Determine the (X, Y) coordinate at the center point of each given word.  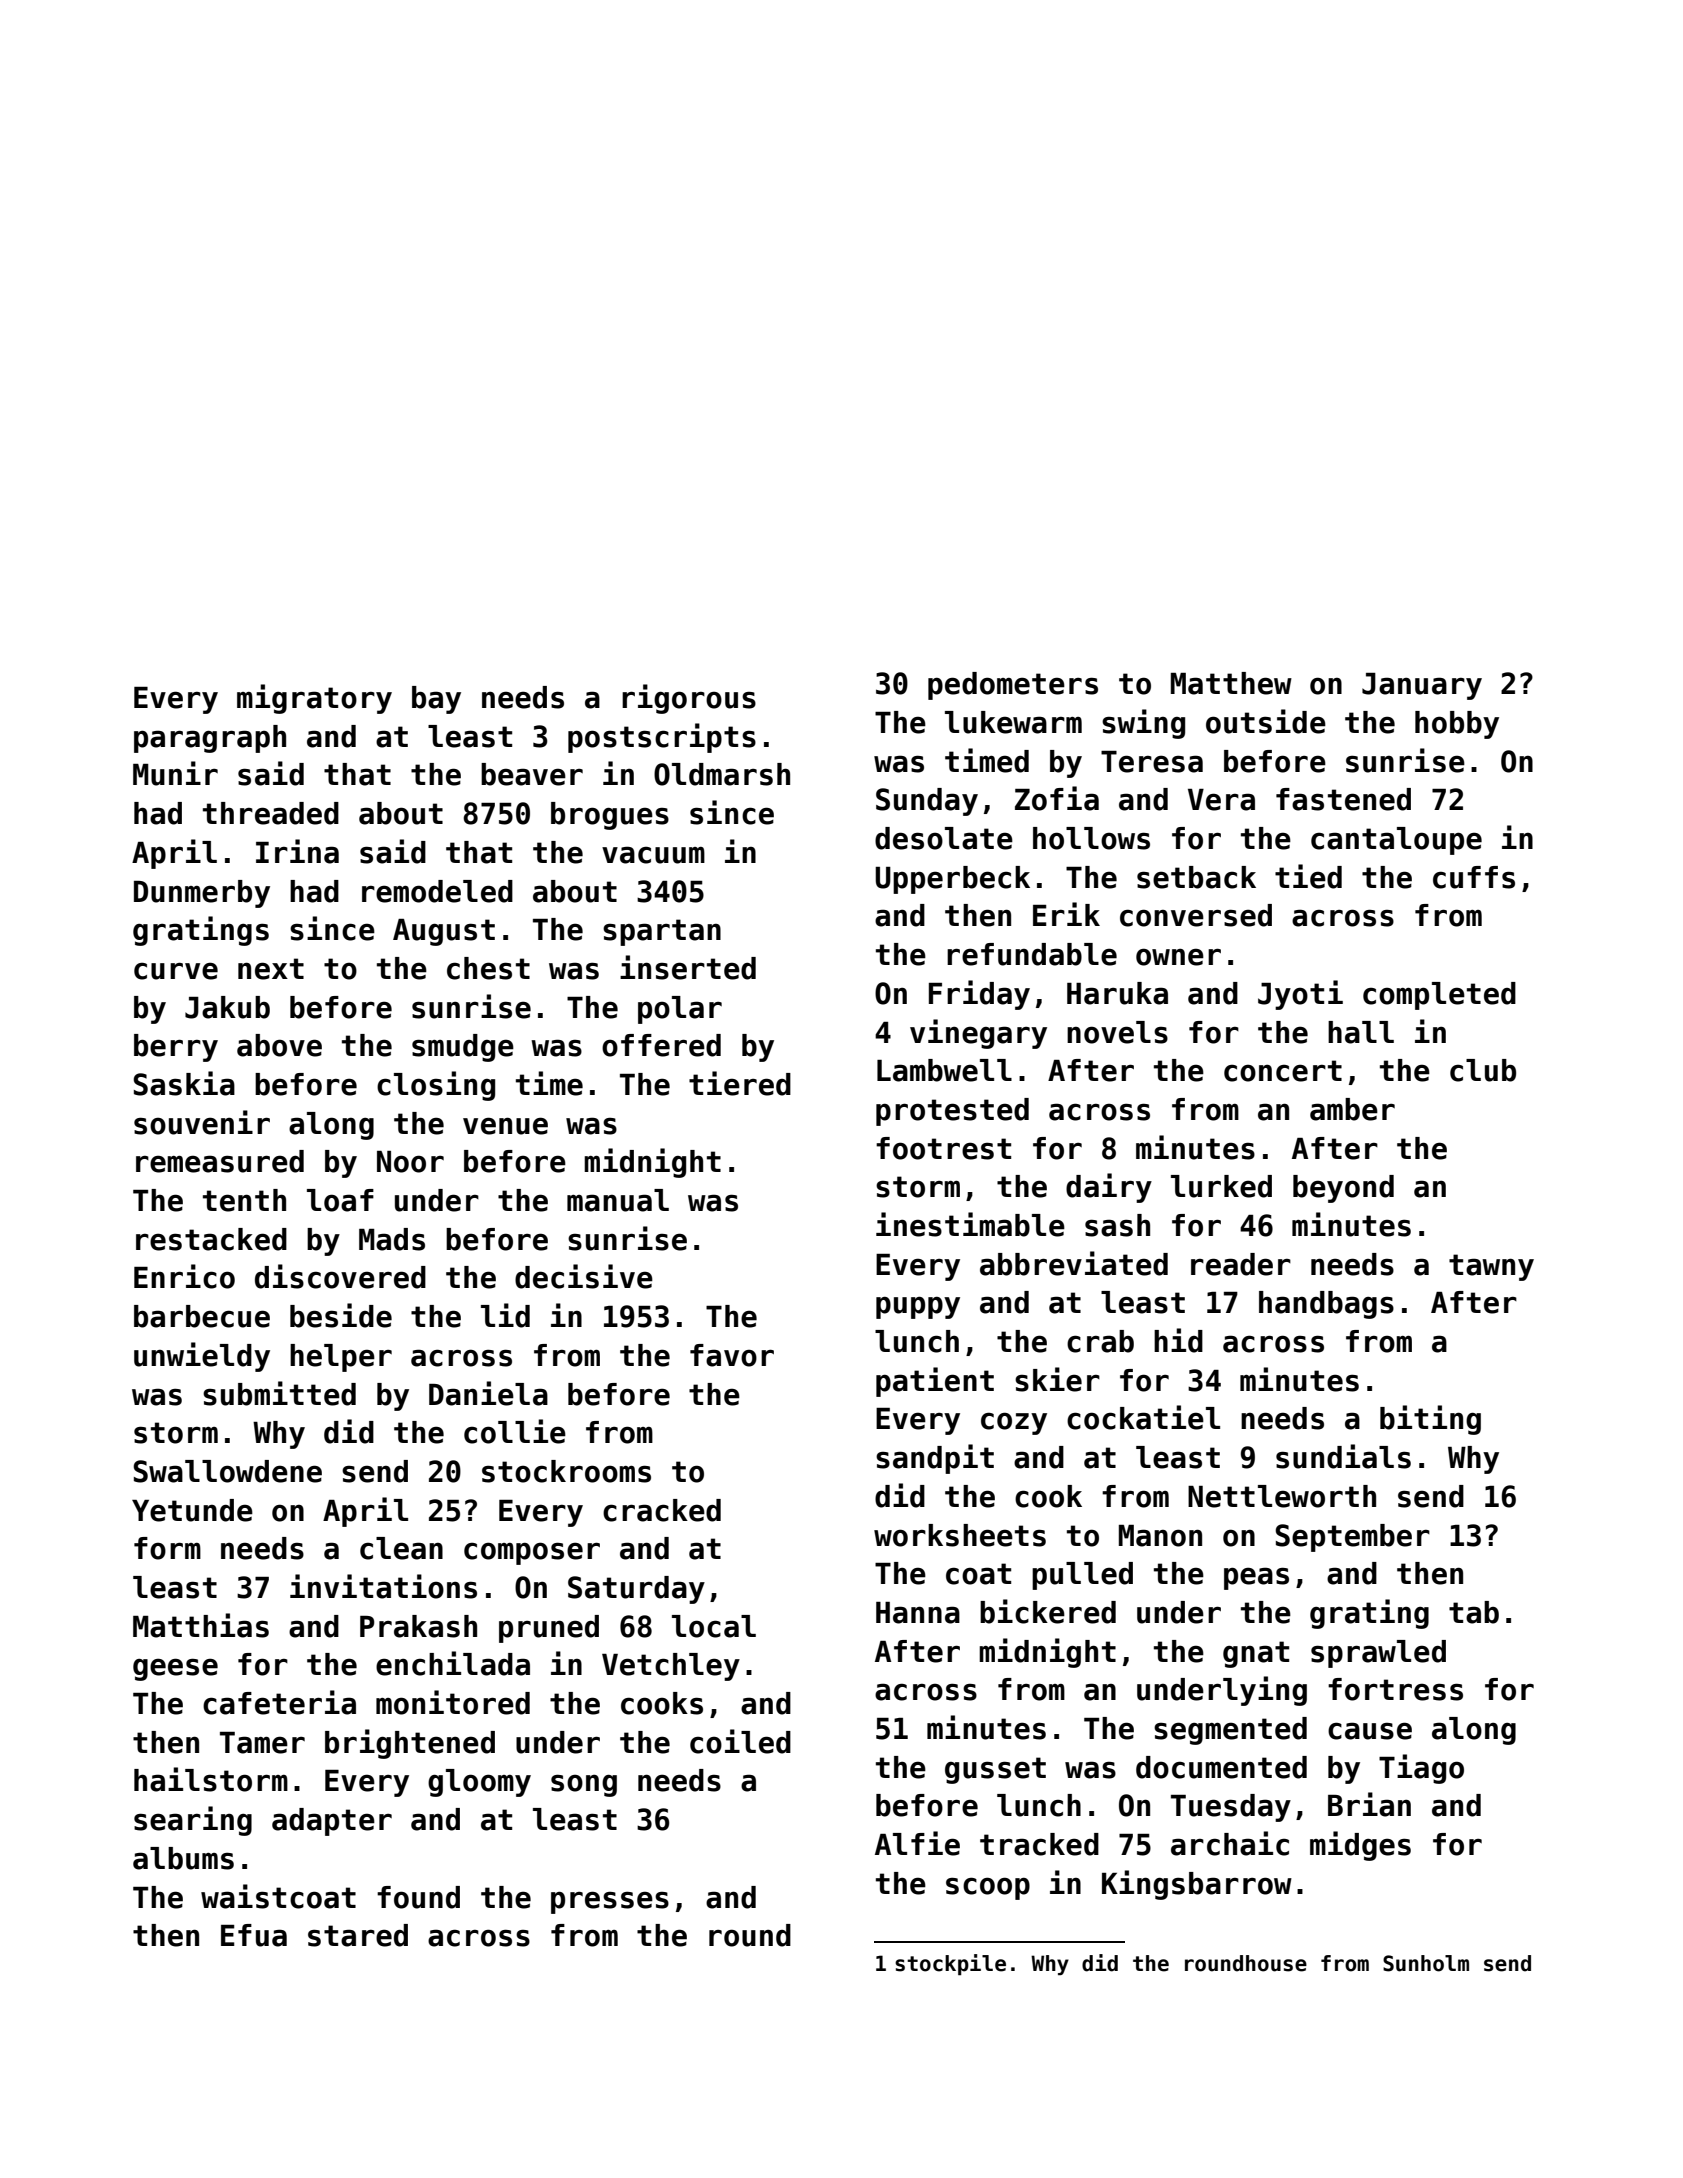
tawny (1491, 1267)
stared (358, 1935)
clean (401, 1548)
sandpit (935, 1459)
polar (680, 1010)
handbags (1326, 1305)
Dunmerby (202, 894)
